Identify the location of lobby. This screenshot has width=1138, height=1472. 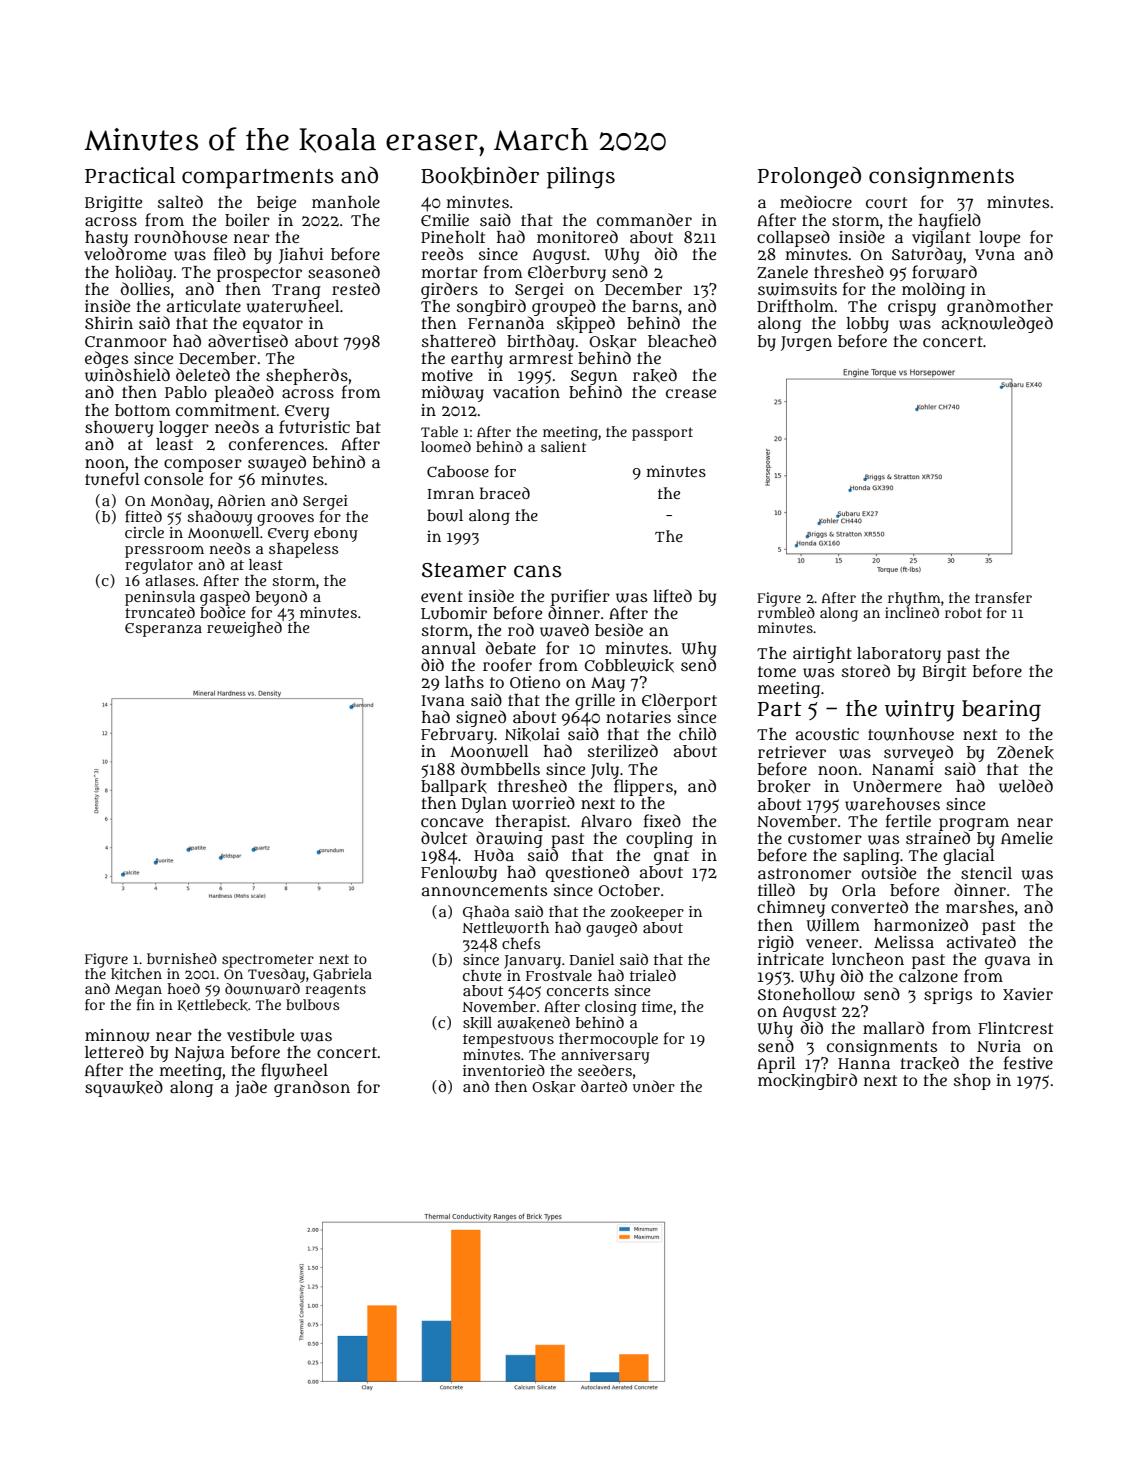
(867, 325).
